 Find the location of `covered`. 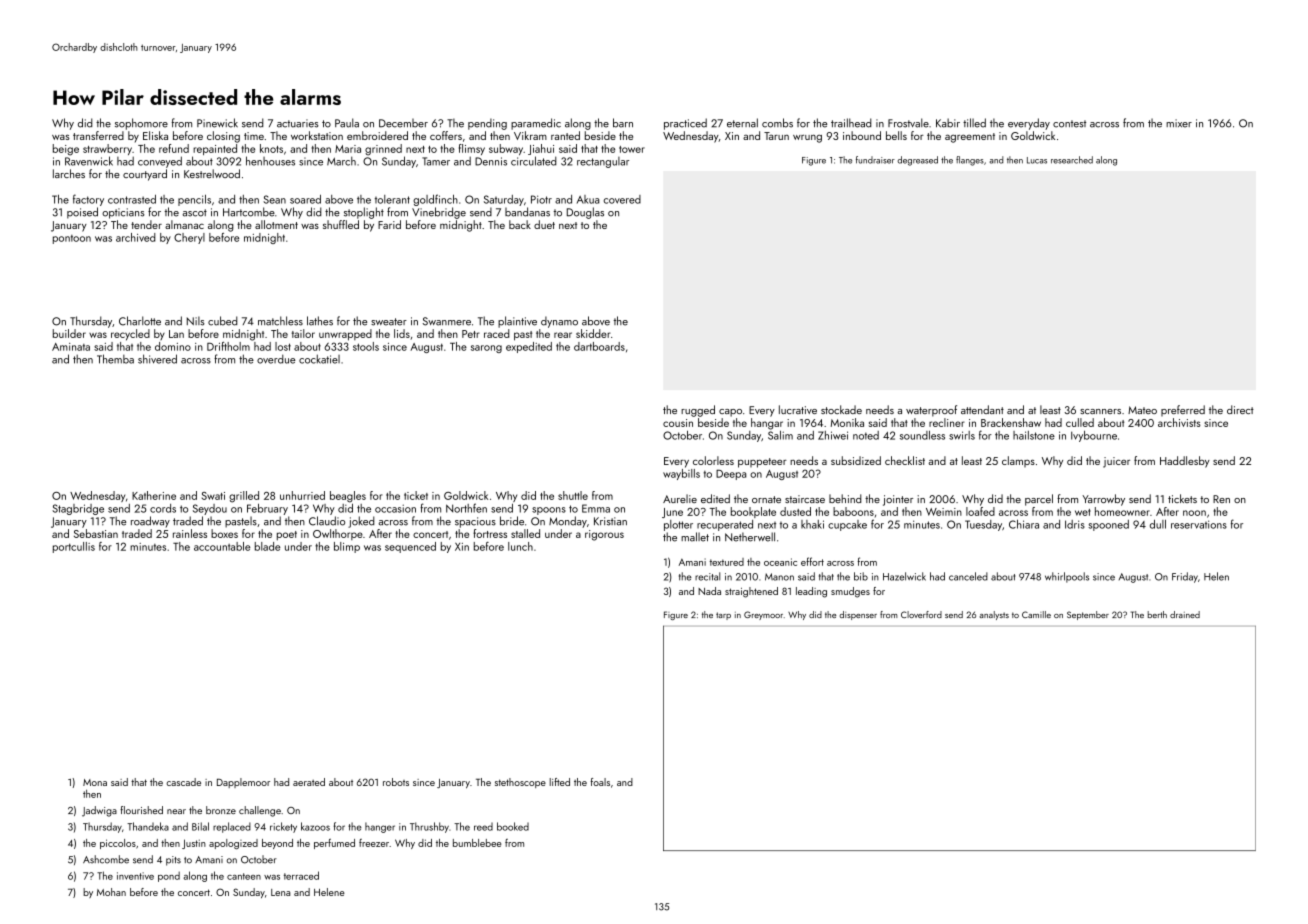

covered is located at coordinates (622, 199).
